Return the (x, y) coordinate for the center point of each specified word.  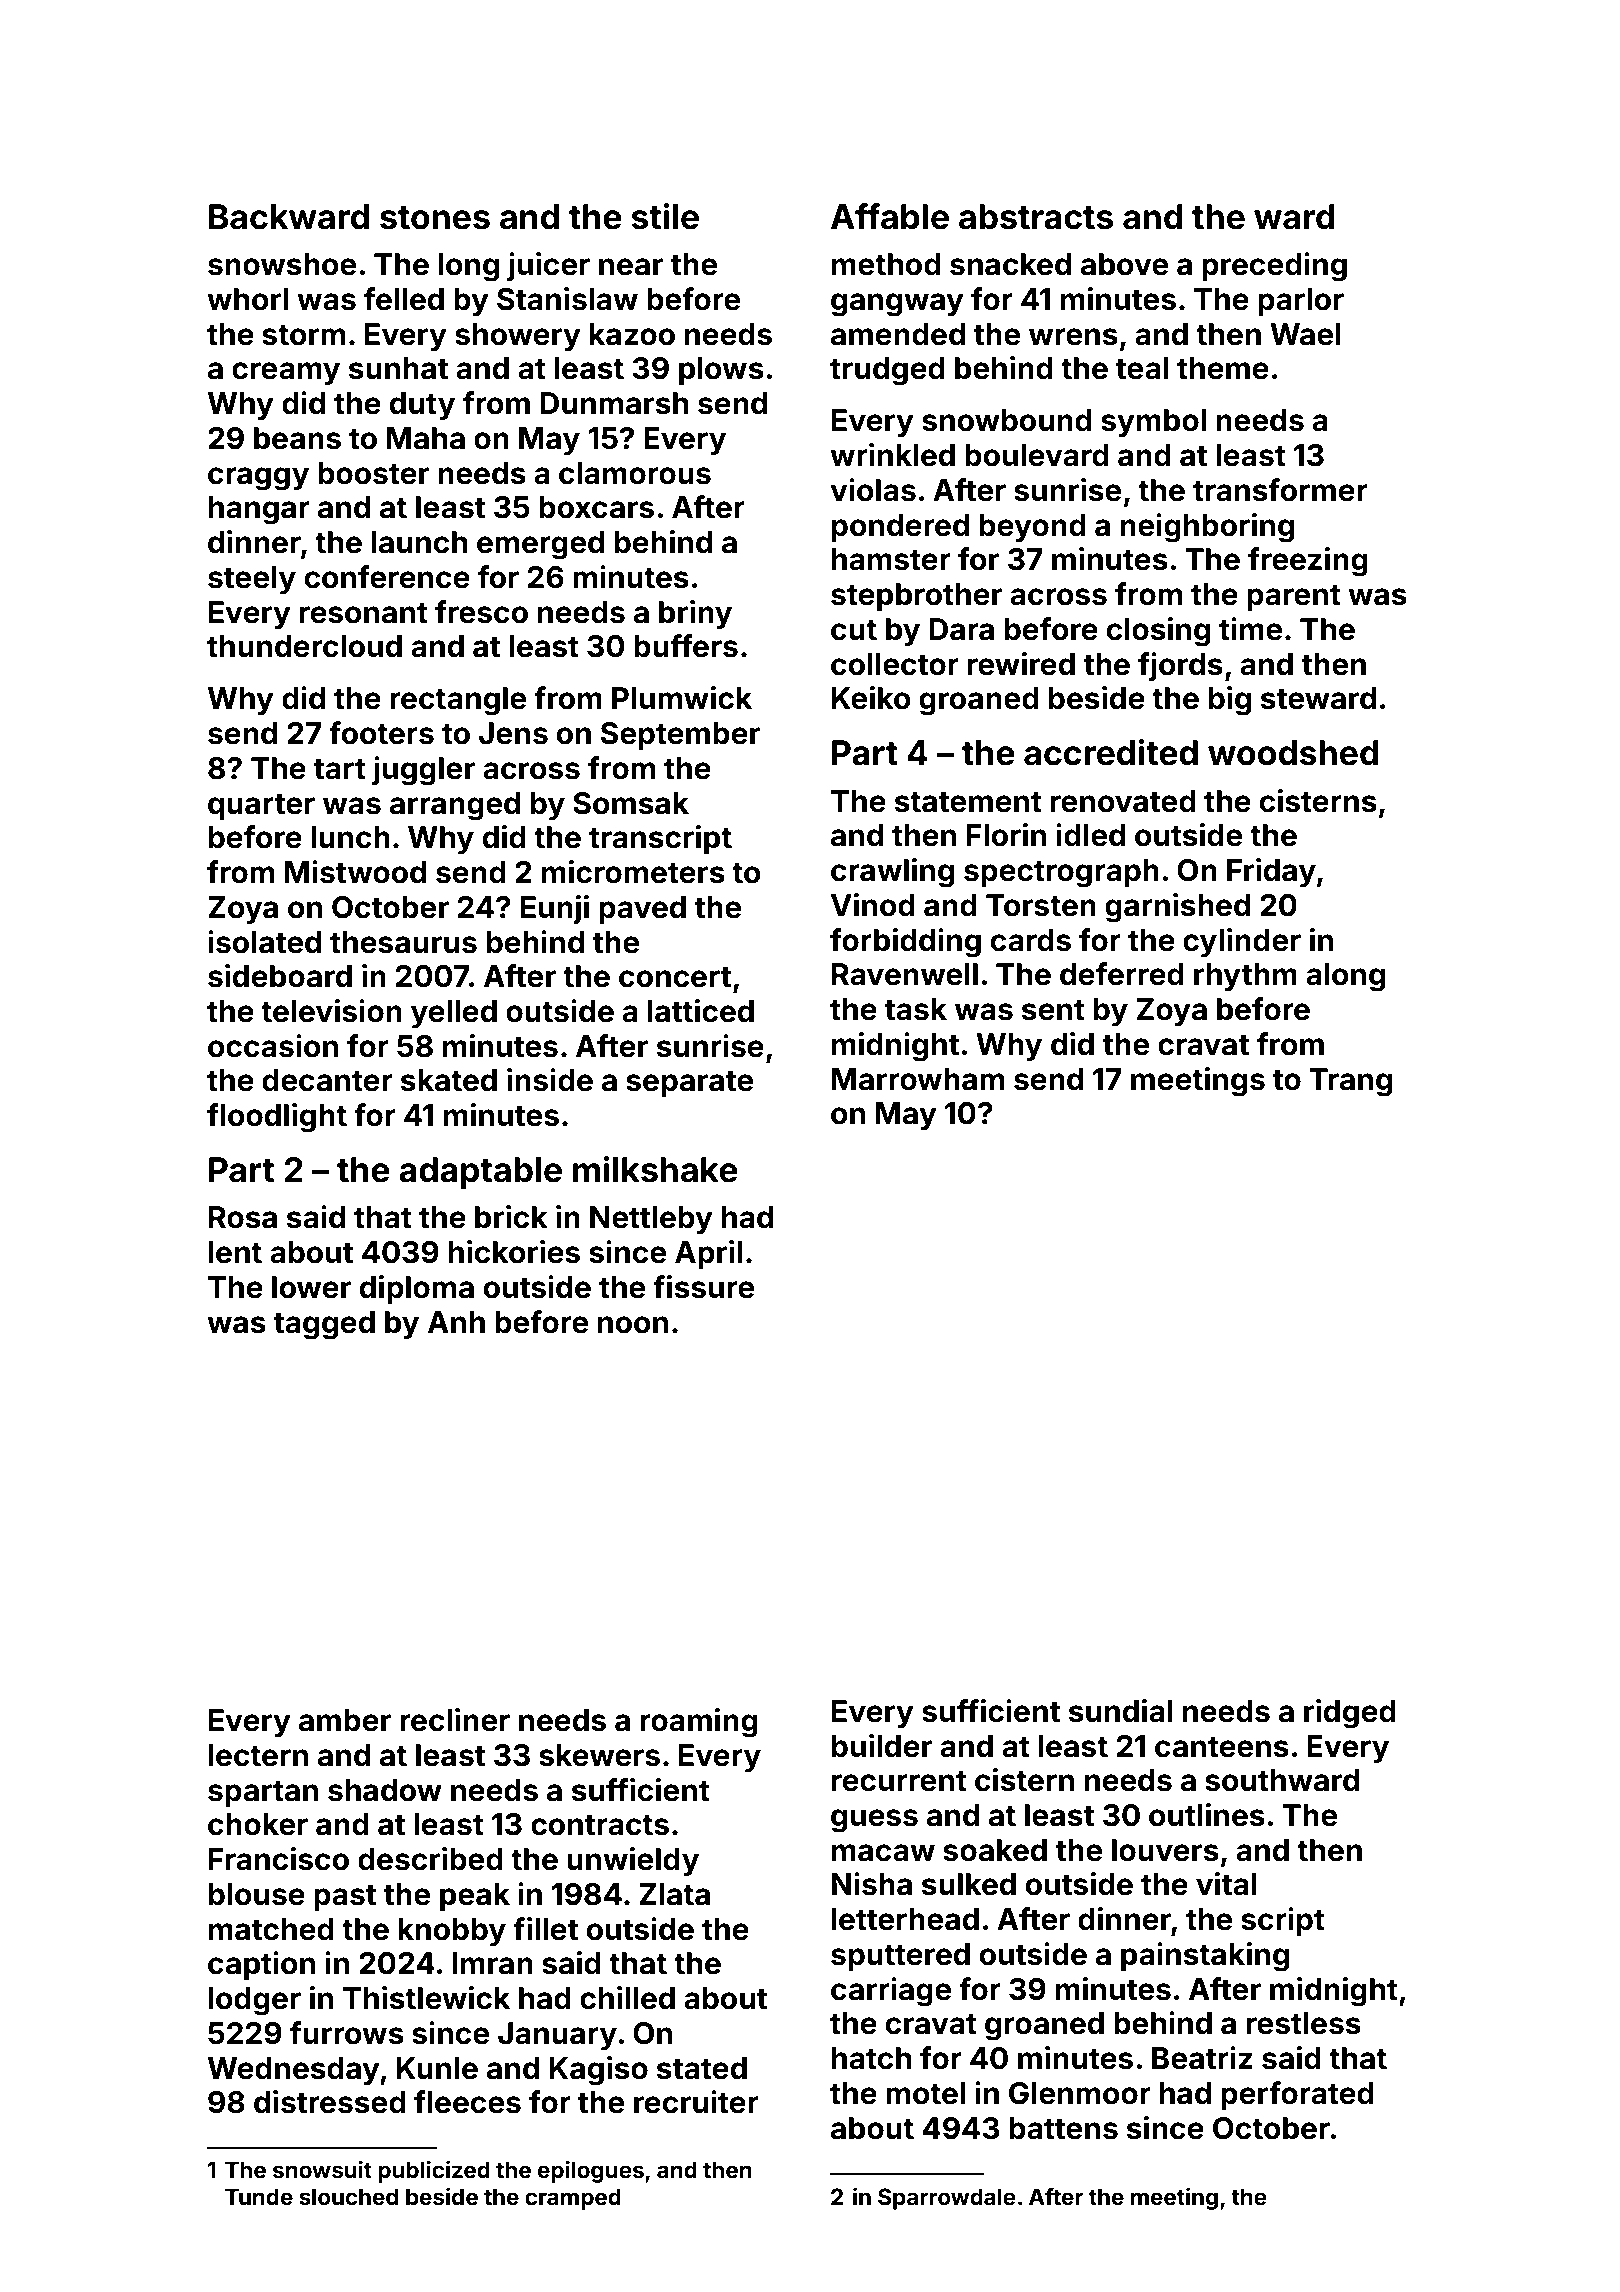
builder (882, 1746)
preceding (1274, 267)
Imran (492, 1963)
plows (721, 371)
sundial (1121, 1711)
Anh (456, 1322)
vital (1226, 1884)
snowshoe (282, 264)
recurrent (899, 1781)
